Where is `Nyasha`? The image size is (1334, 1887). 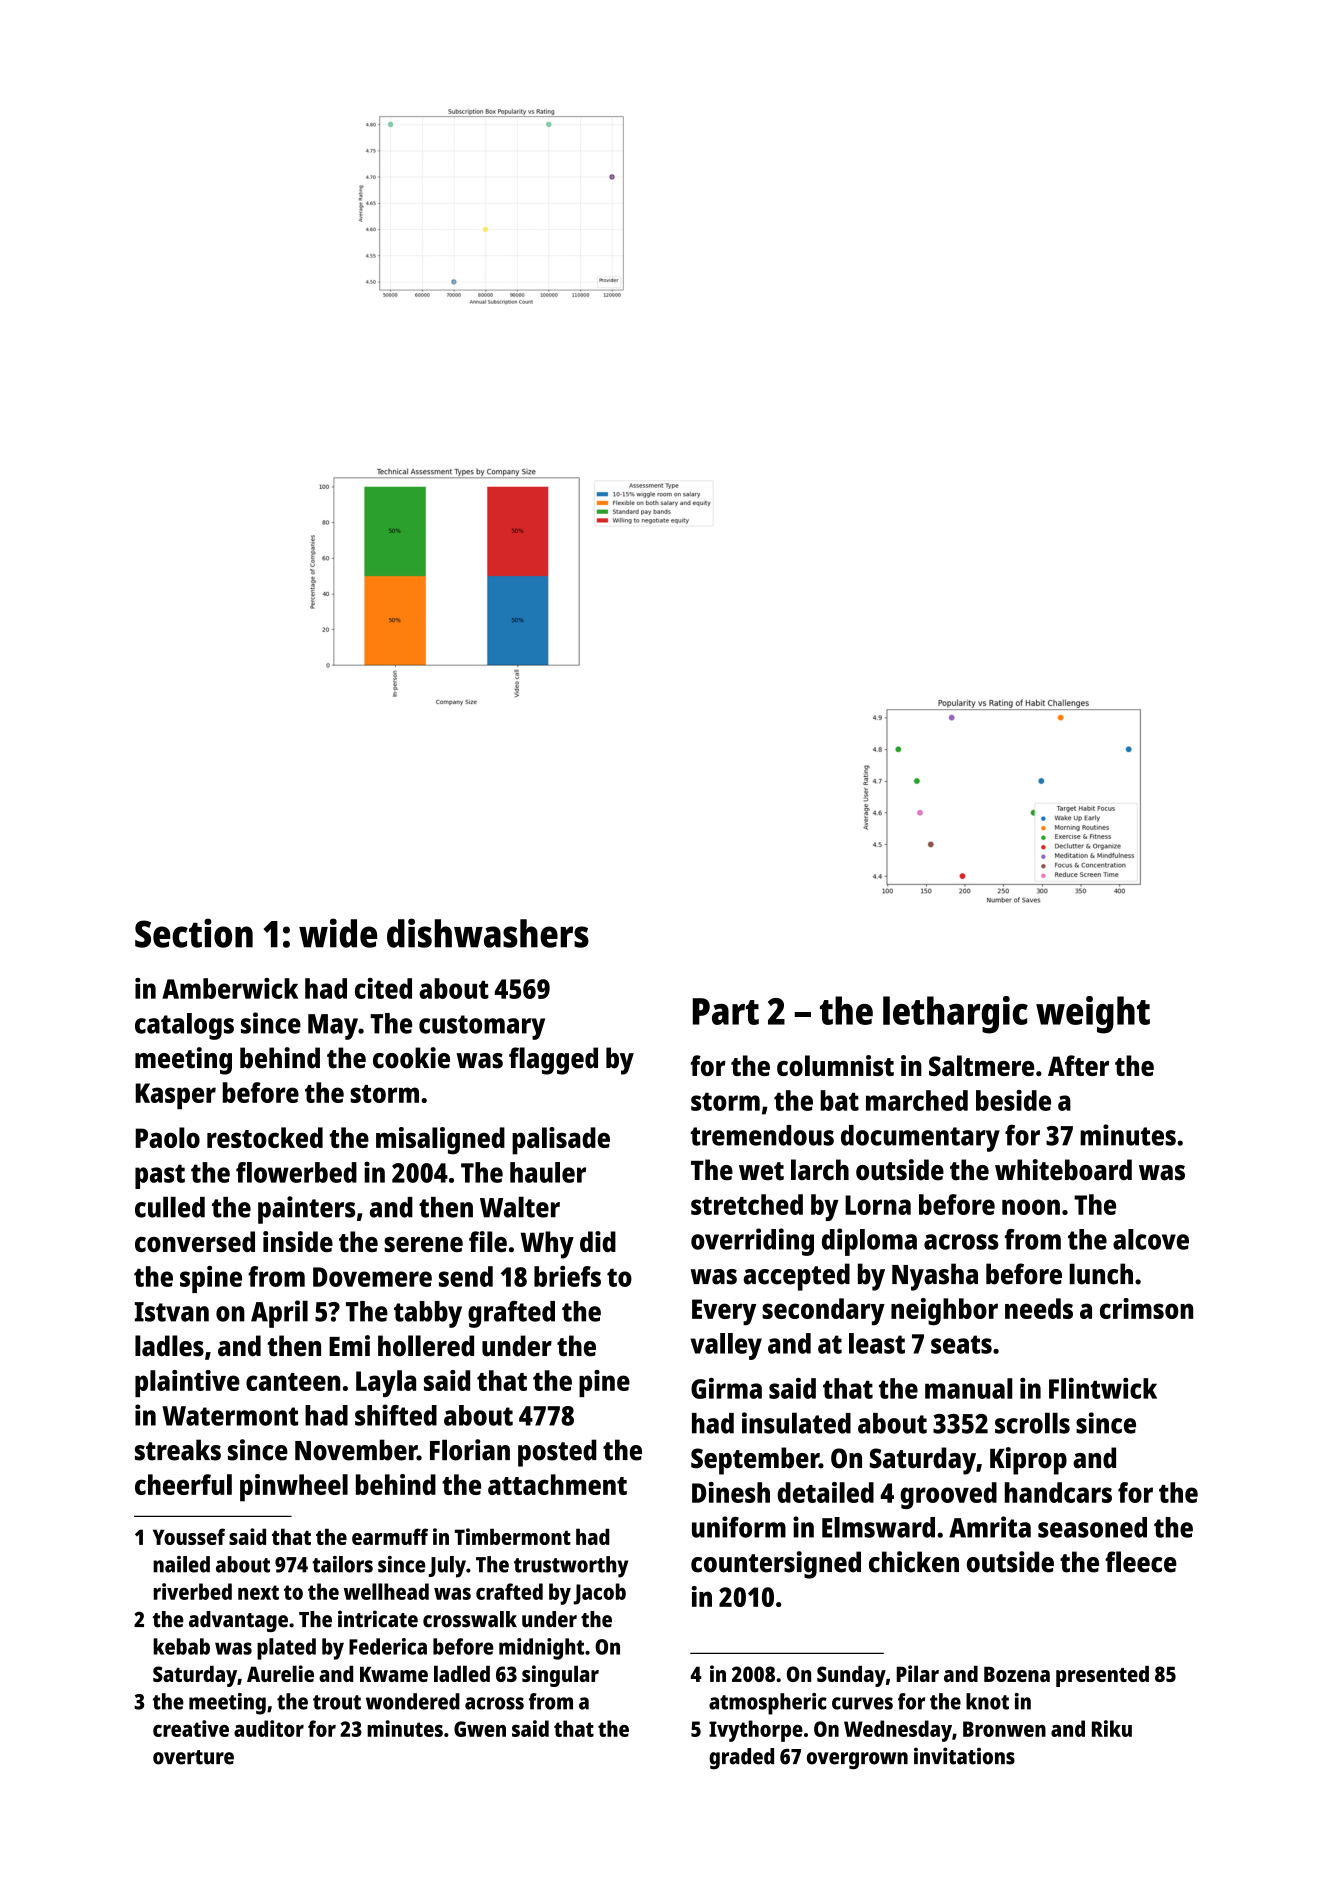 Nyasha is located at coordinates (935, 1277).
